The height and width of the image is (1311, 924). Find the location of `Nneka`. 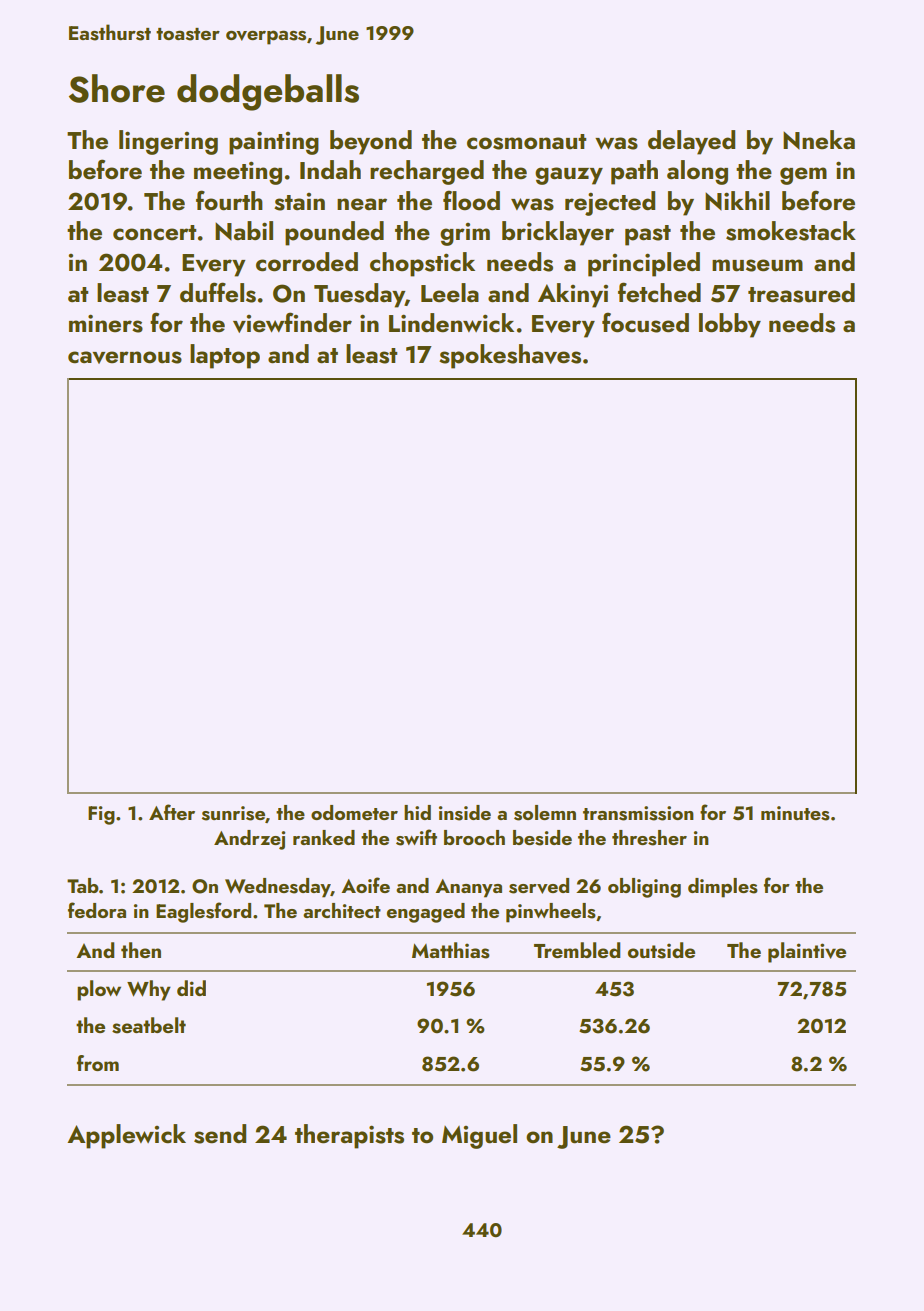

Nneka is located at coordinates (819, 140).
